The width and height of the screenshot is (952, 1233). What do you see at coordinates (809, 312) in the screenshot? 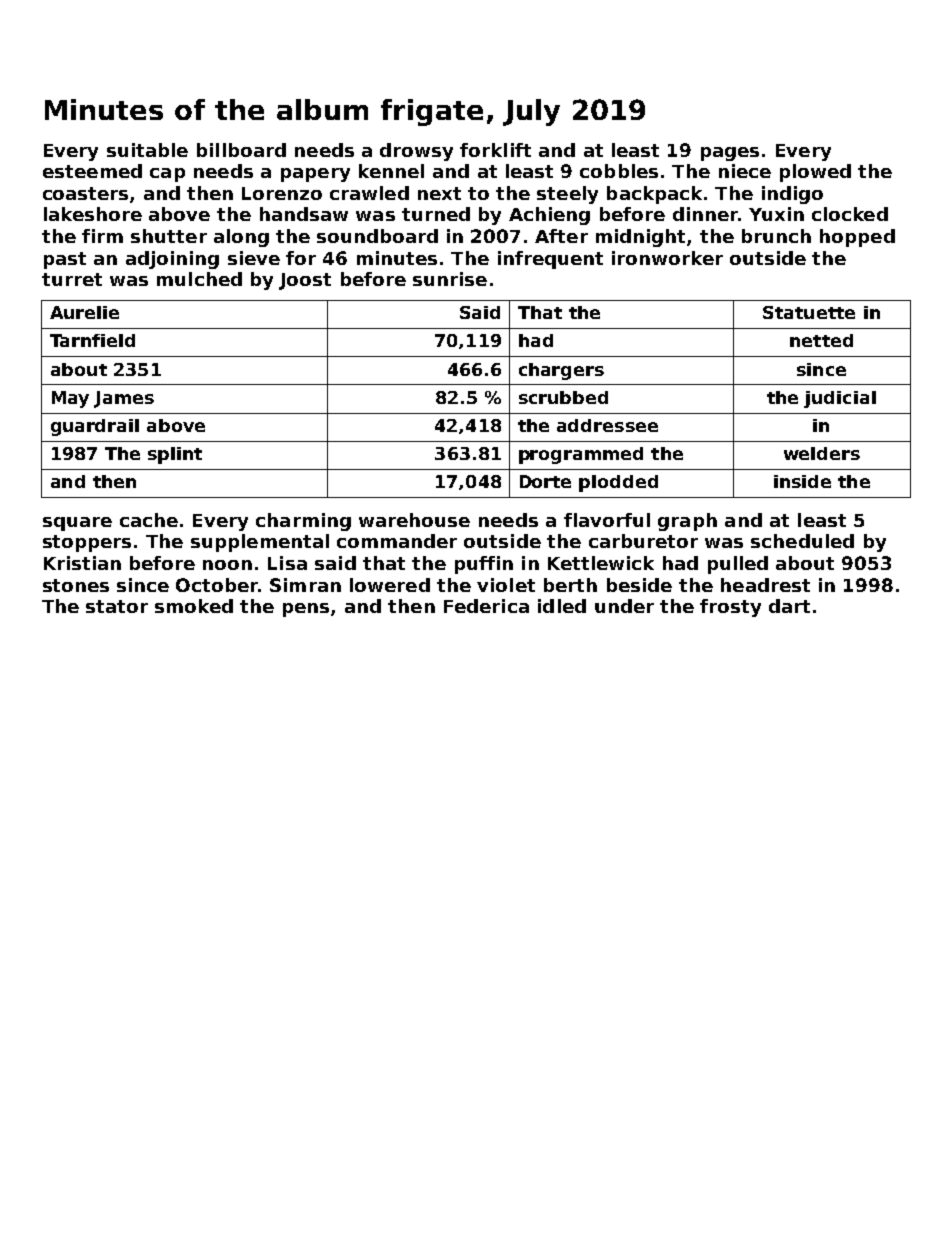
I see `Statuette` at bounding box center [809, 312].
